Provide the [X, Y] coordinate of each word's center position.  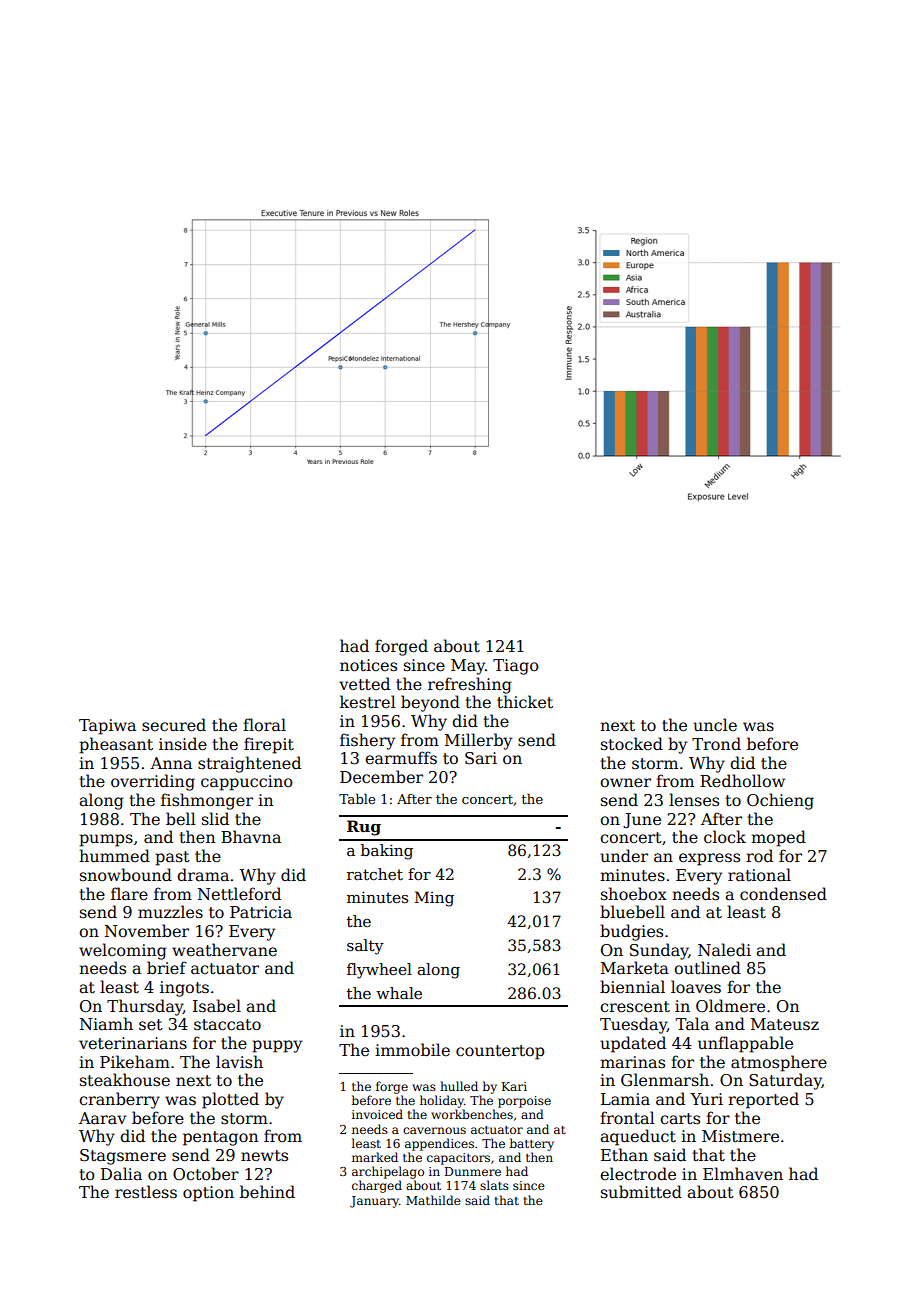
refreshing [470, 685]
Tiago [516, 667]
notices [368, 665]
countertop [500, 1052]
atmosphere [779, 1063]
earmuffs [401, 758]
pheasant [116, 745]
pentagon [220, 1138]
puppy [277, 1046]
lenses [694, 799]
